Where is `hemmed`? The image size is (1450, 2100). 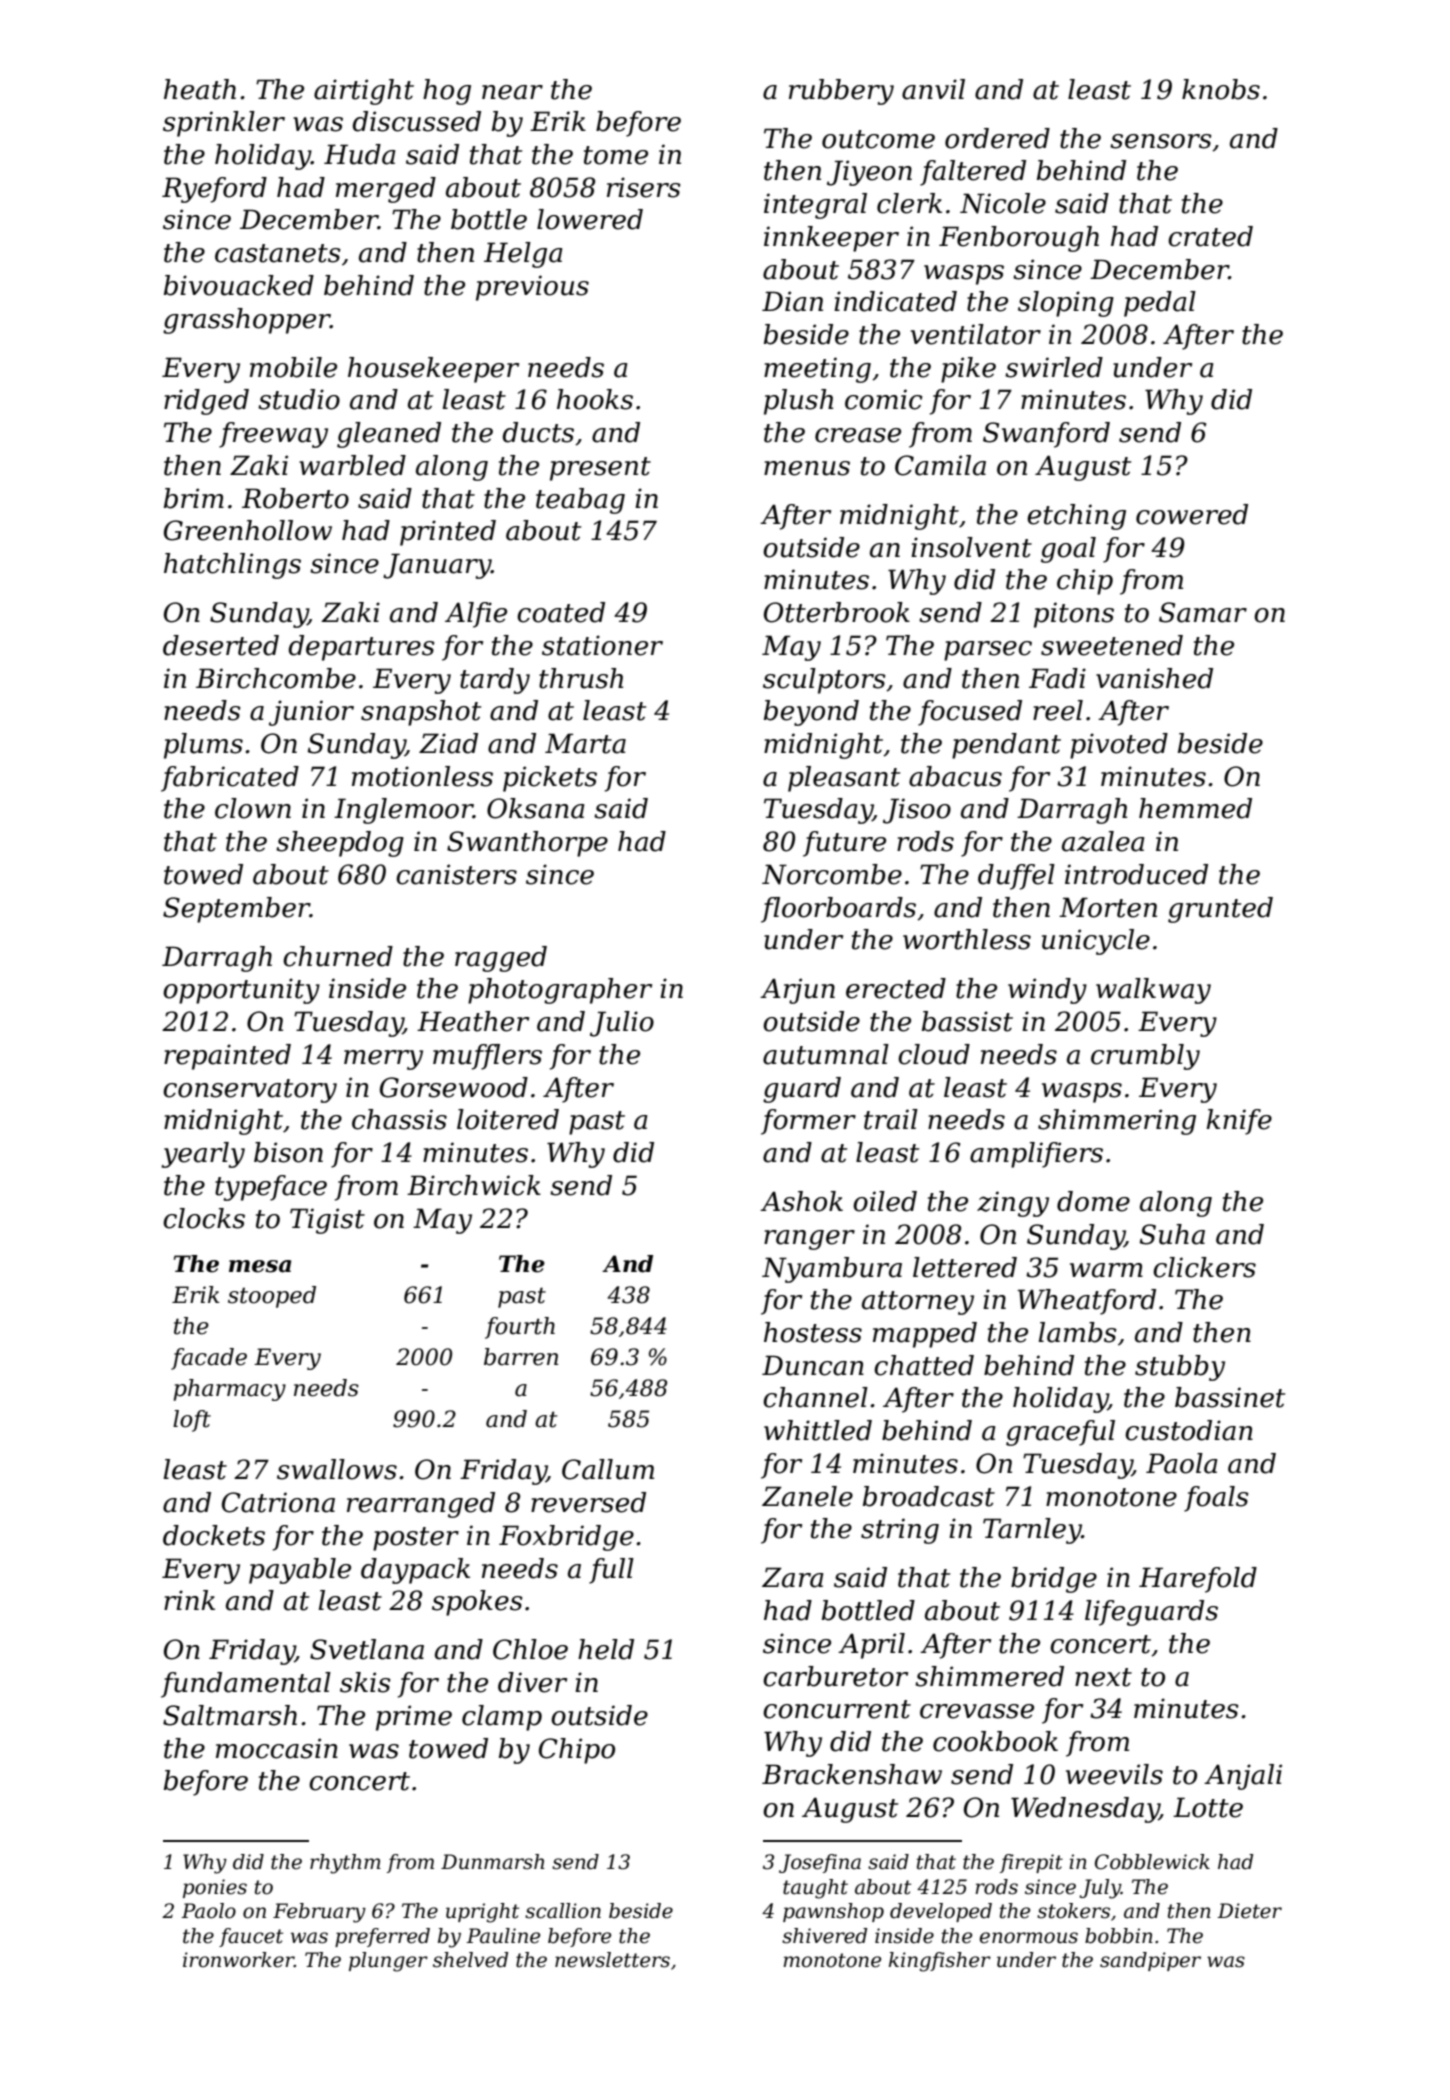
hemmed is located at coordinates (1195, 808).
